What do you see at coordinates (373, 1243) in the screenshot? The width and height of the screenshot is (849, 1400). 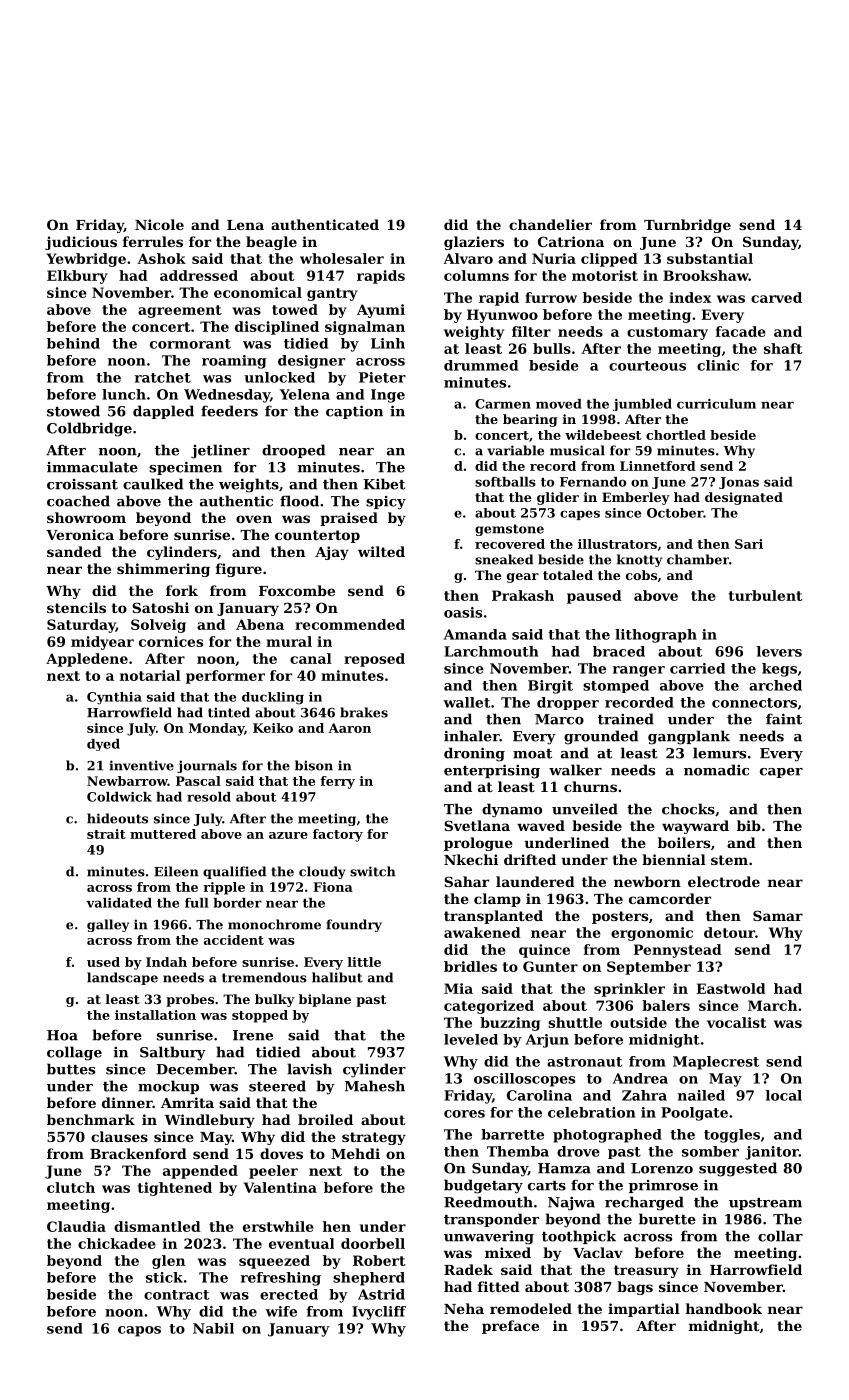 I see `doorbell` at bounding box center [373, 1243].
